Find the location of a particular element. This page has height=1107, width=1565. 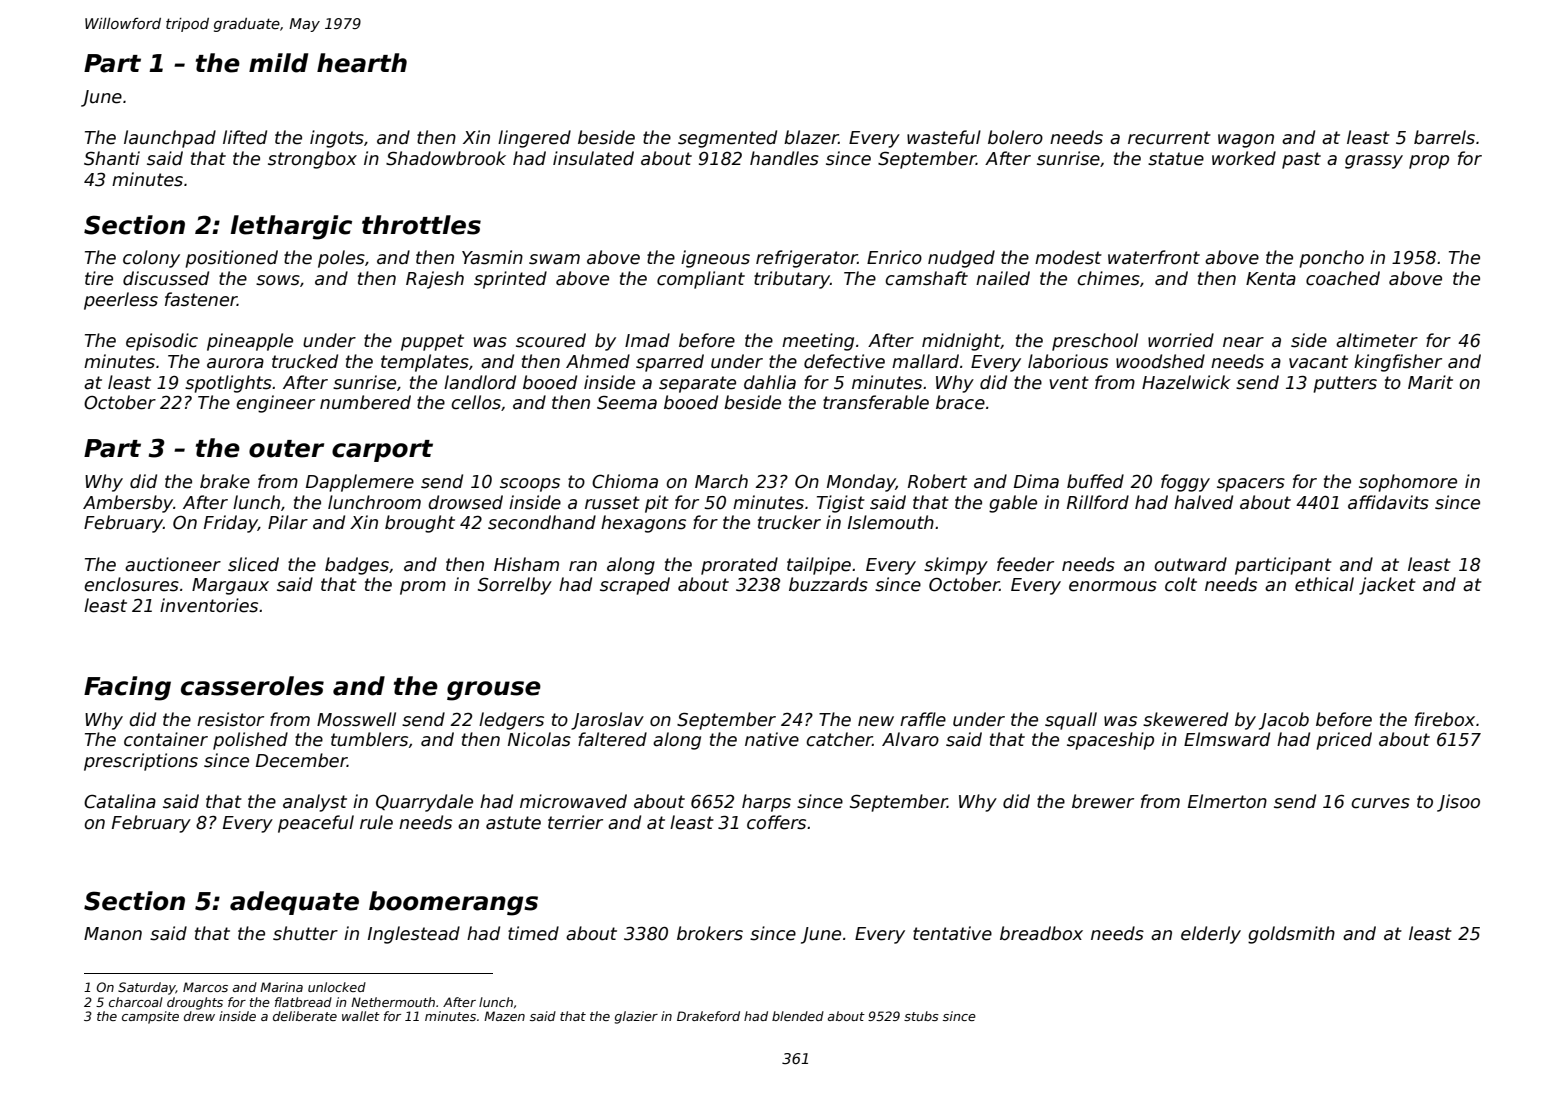

mild is located at coordinates (278, 63).
